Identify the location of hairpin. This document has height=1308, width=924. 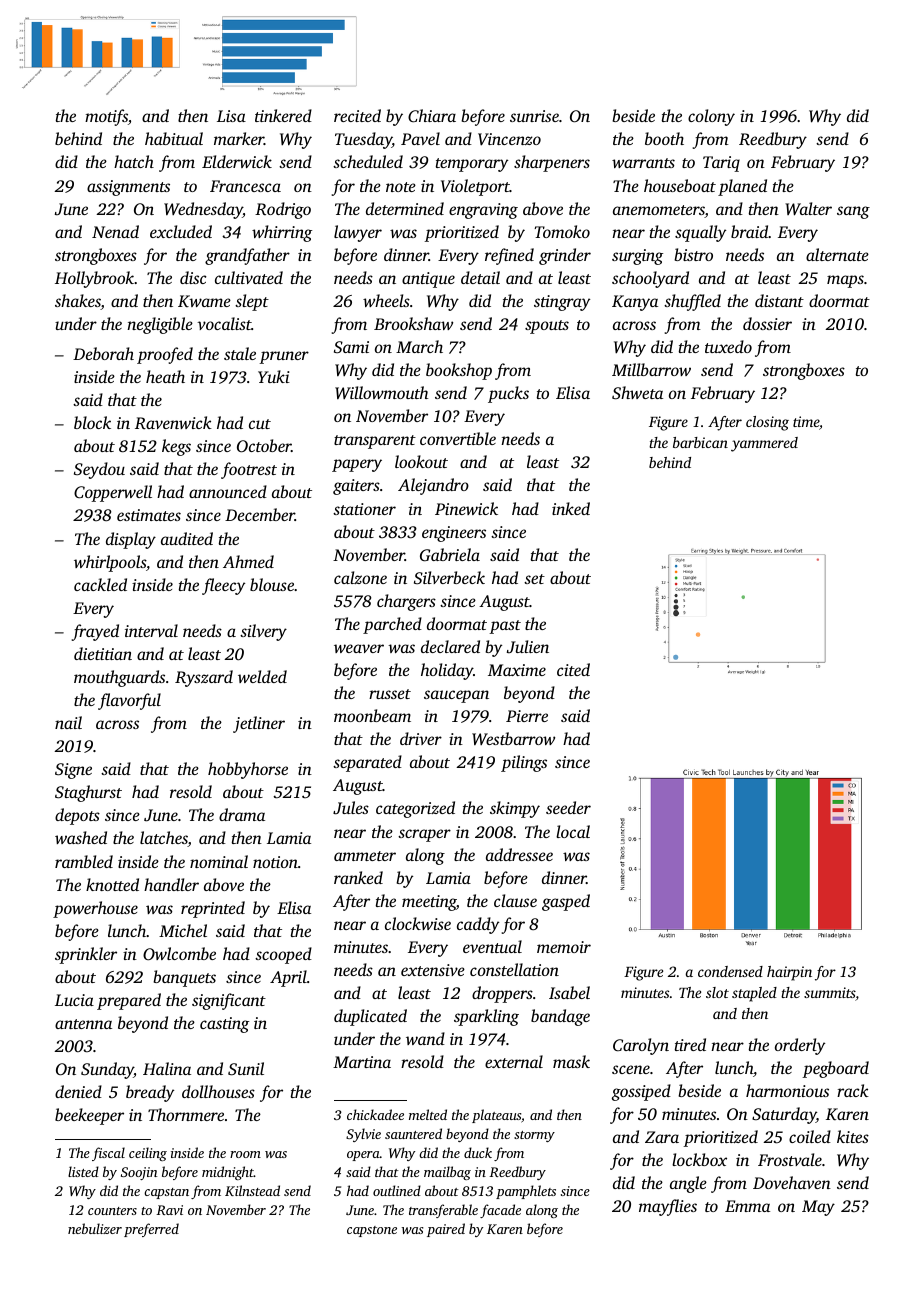
(789, 973).
